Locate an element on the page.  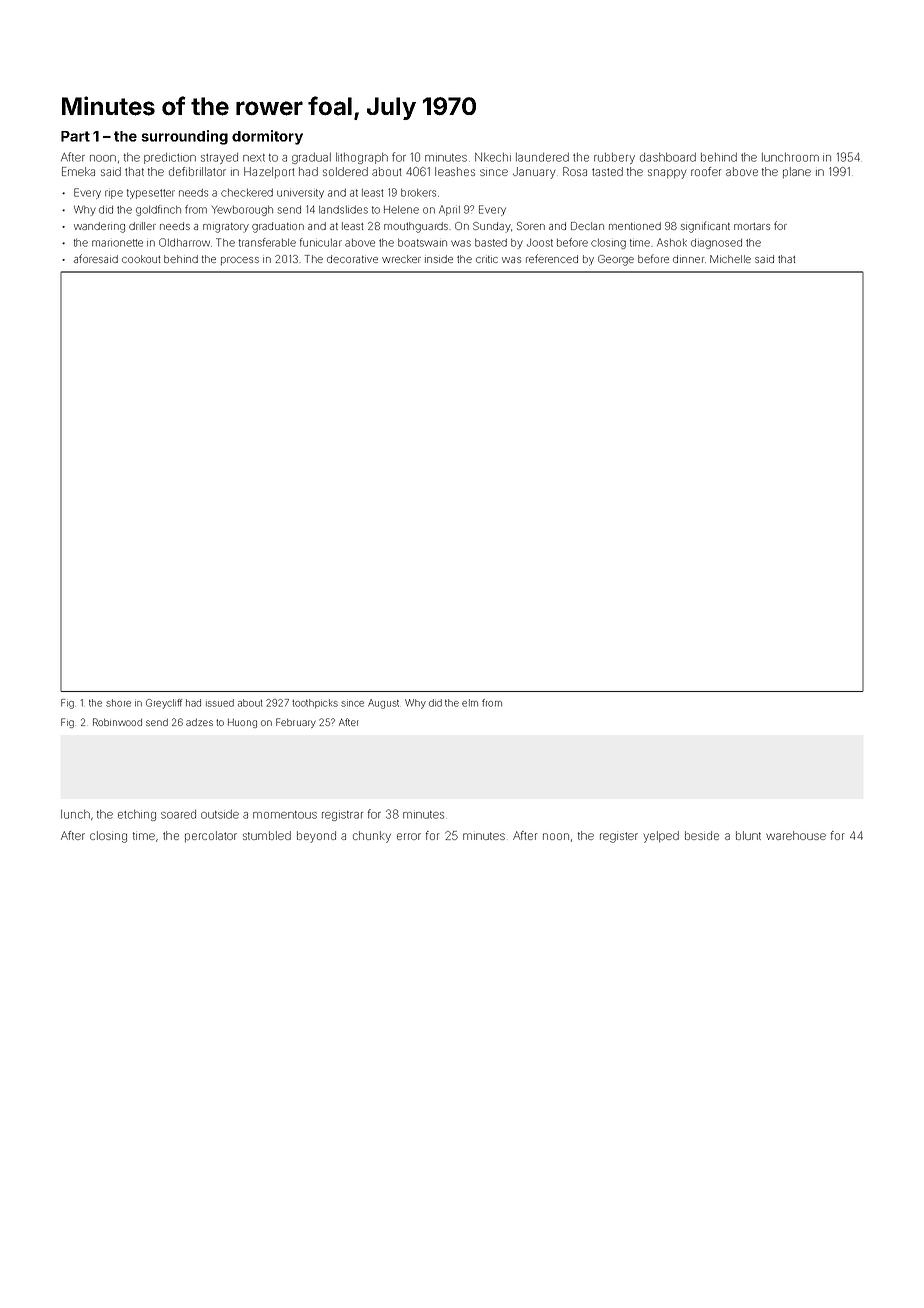
dinner is located at coordinates (688, 259).
